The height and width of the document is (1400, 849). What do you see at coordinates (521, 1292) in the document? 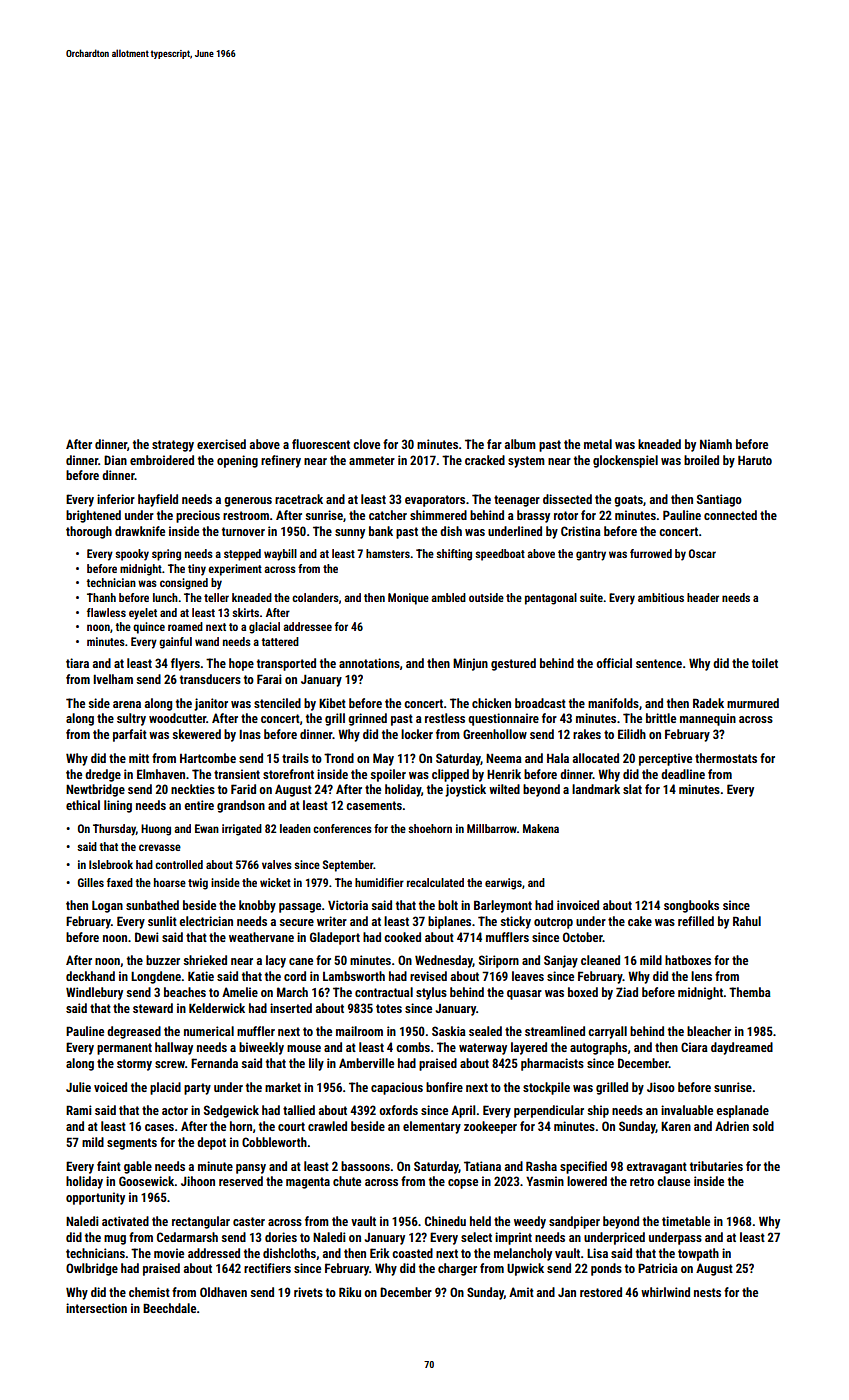
I see `Amit` at bounding box center [521, 1292].
